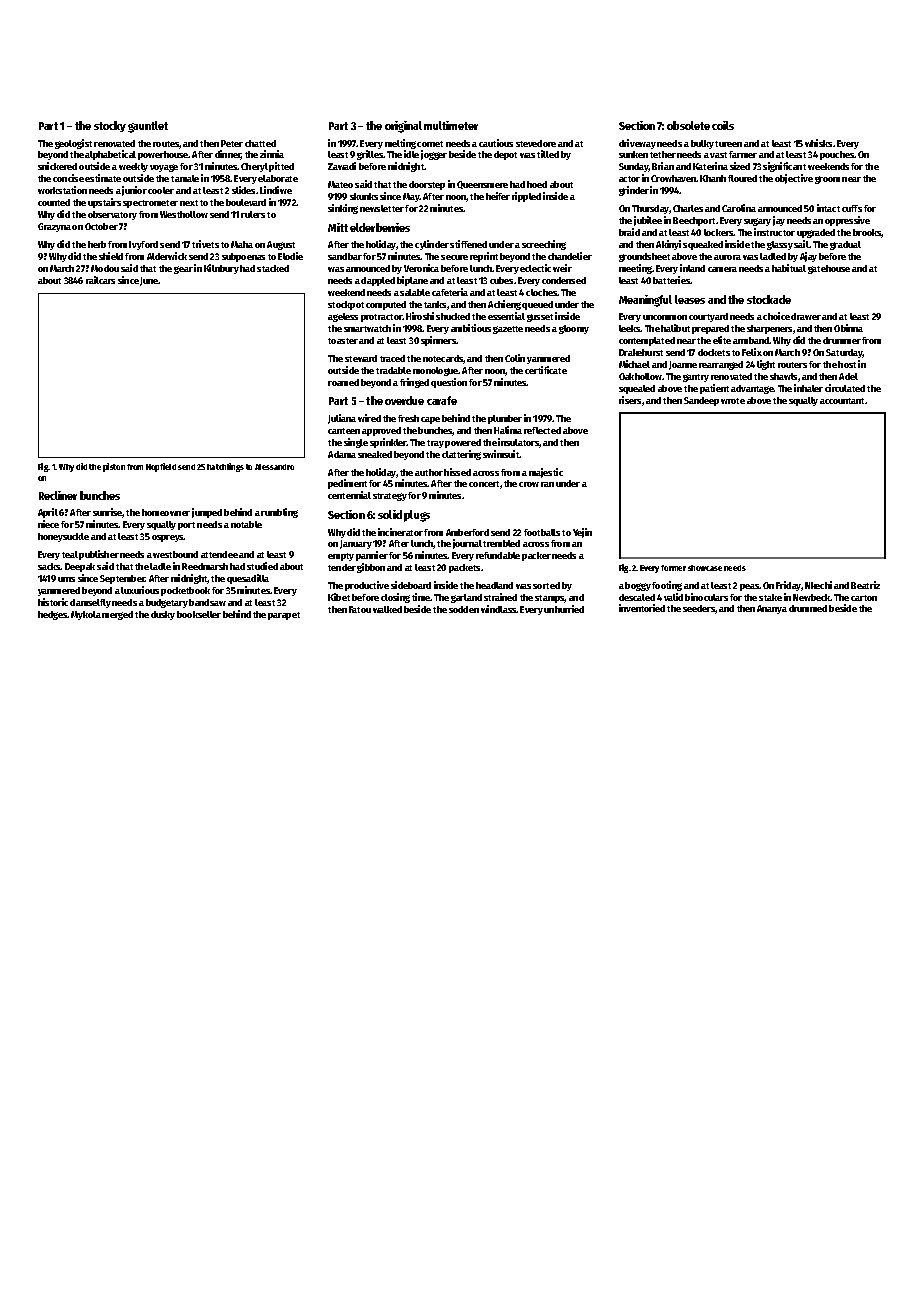 Image resolution: width=924 pixels, height=1308 pixels. What do you see at coordinates (733, 401) in the page?
I see `wrote` at bounding box center [733, 401].
